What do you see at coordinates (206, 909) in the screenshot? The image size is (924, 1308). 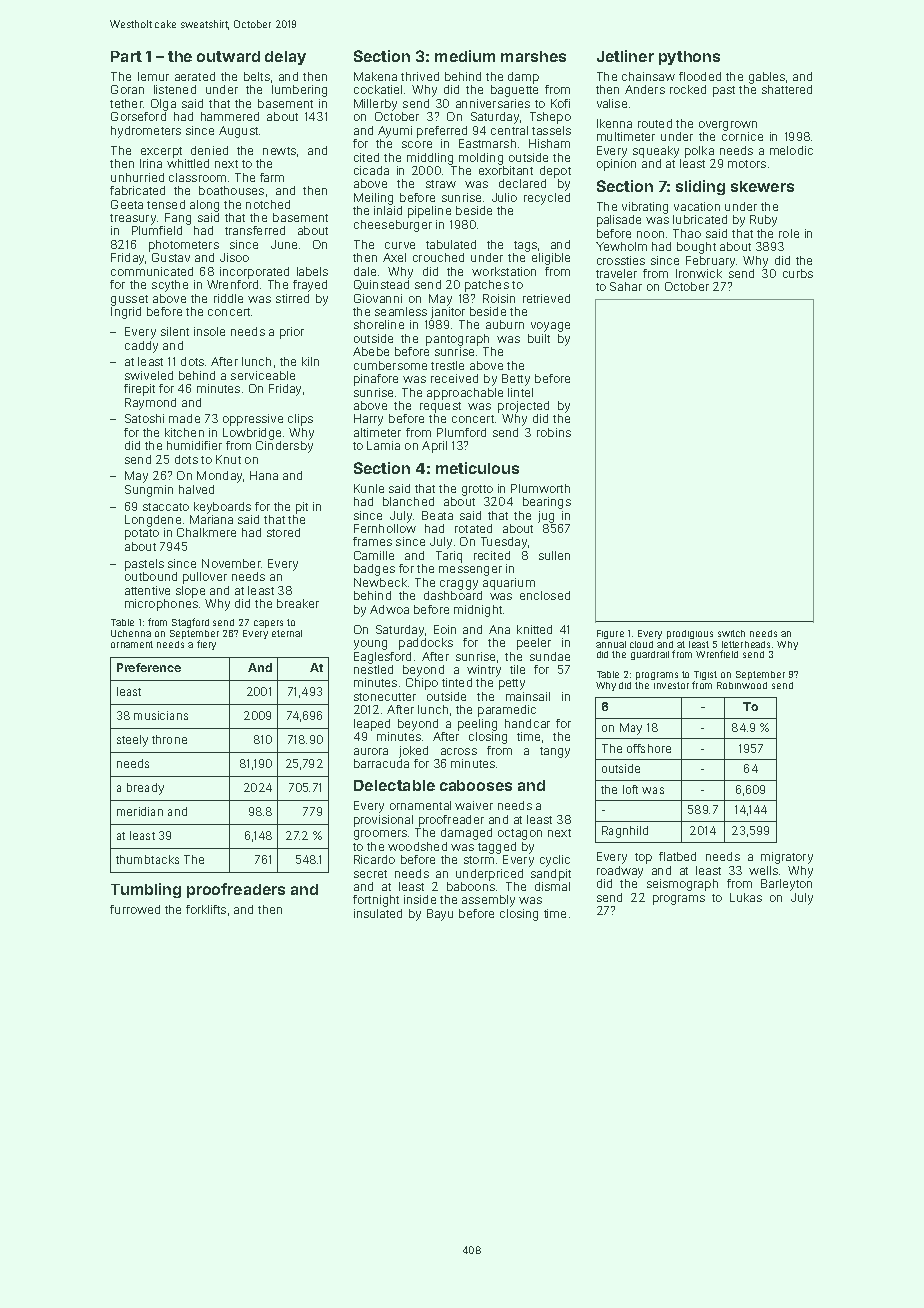 I see `forklifts` at bounding box center [206, 909].
